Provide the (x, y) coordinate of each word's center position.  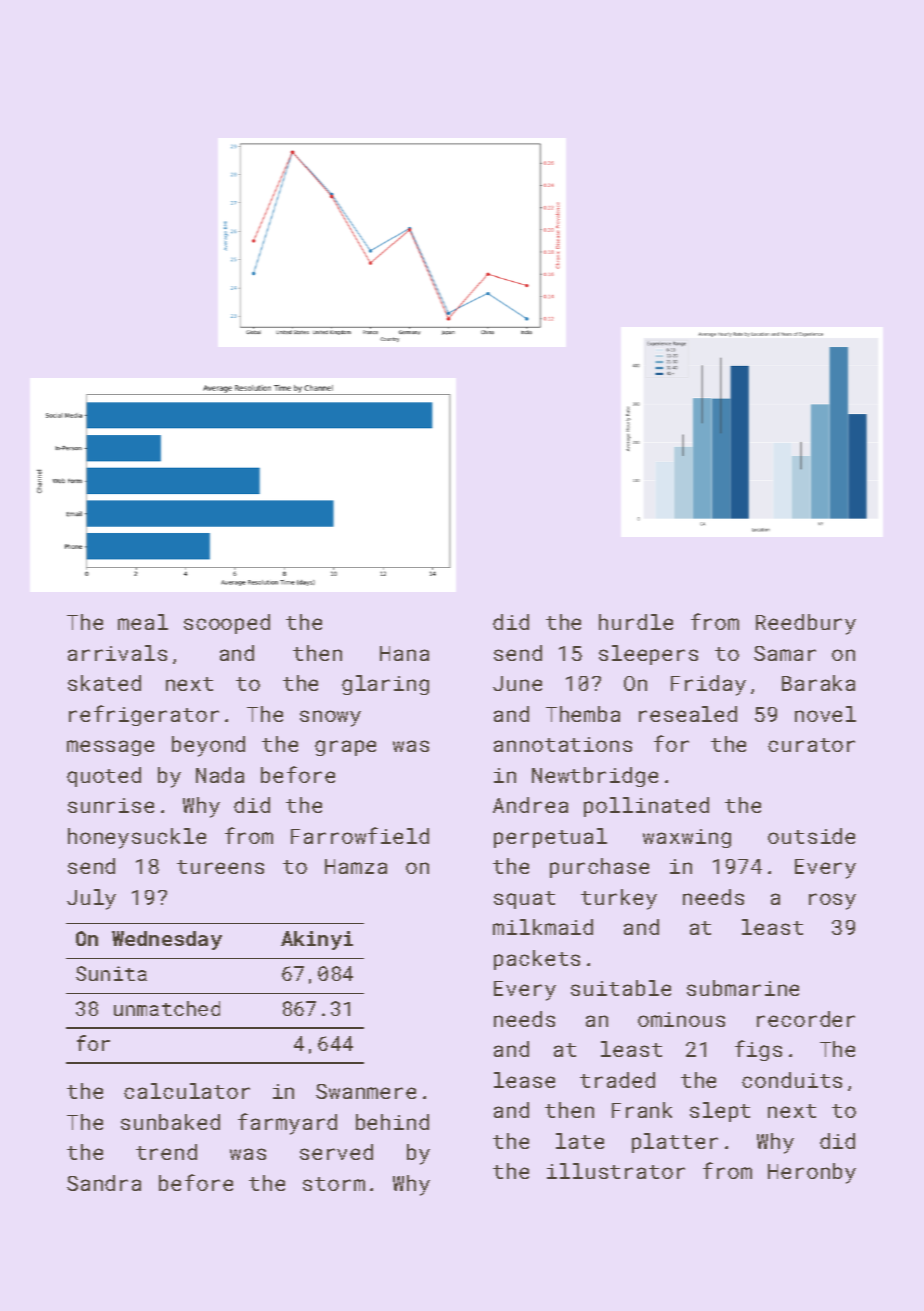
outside (811, 836)
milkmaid (543, 927)
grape (345, 748)
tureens (220, 867)
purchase (599, 868)
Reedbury (806, 624)
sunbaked (170, 1122)
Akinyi (317, 940)
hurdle (636, 622)
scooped (227, 624)
